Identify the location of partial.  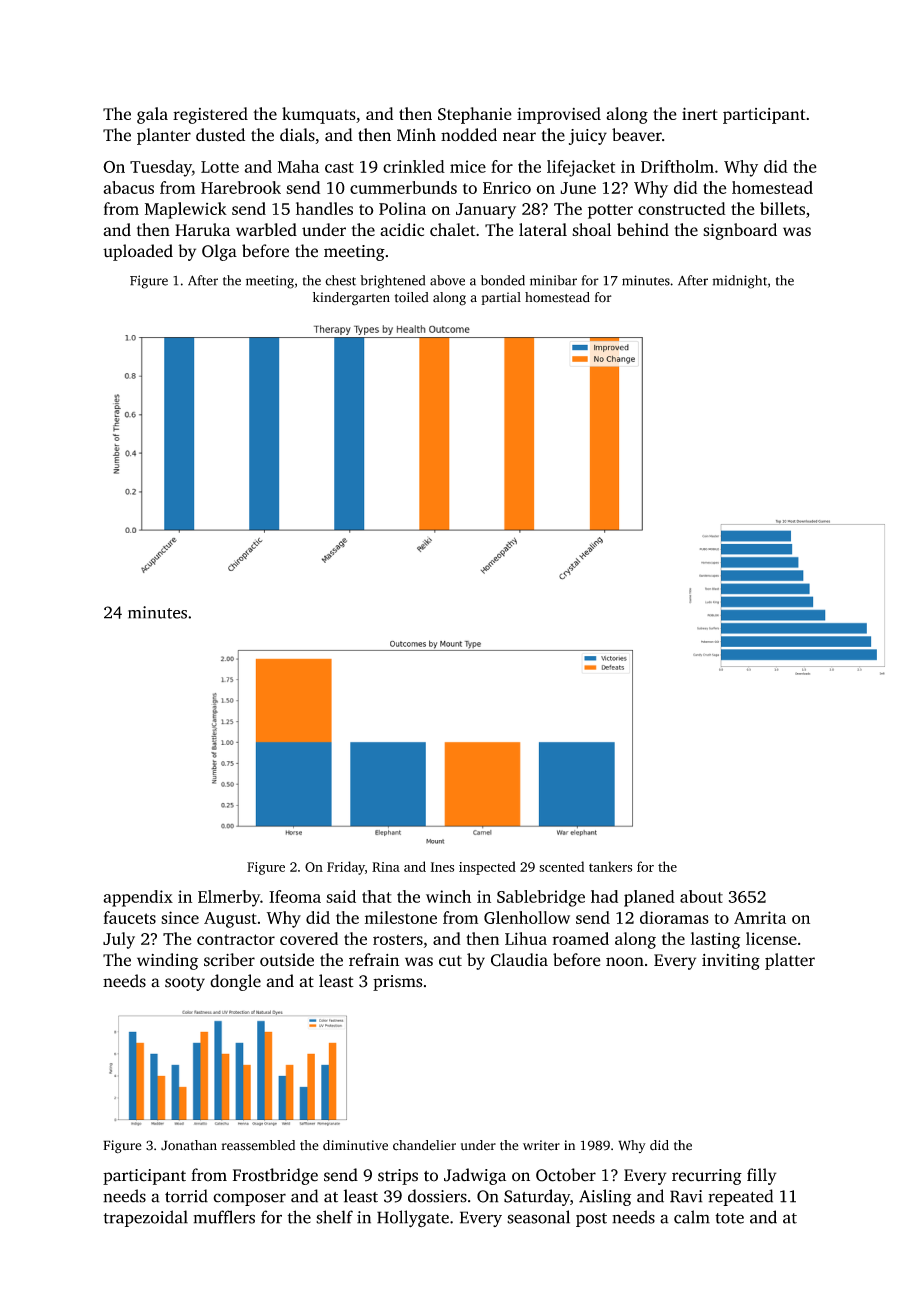
(501, 298).
